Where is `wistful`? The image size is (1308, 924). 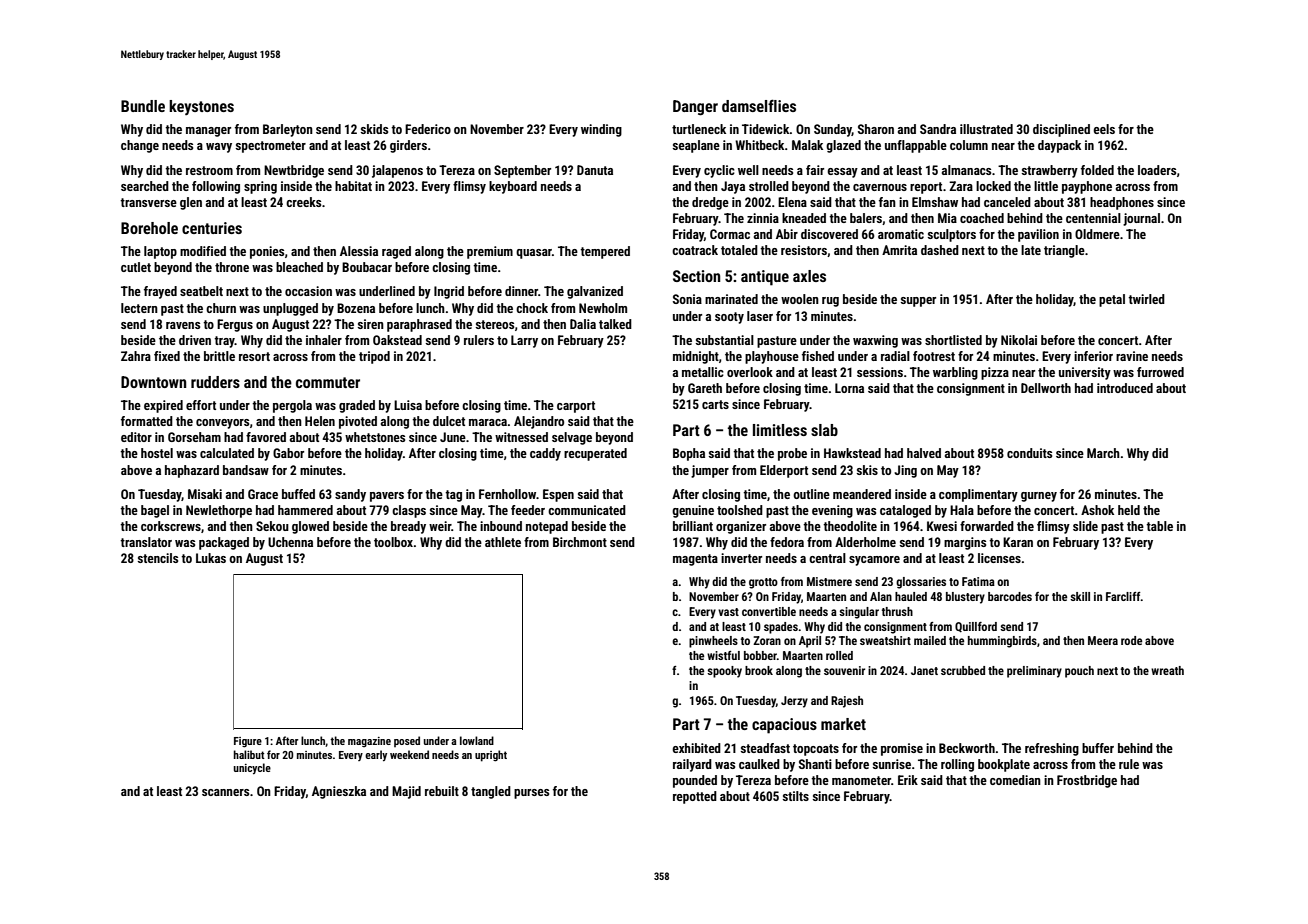
wistful is located at coordinates (723, 655).
